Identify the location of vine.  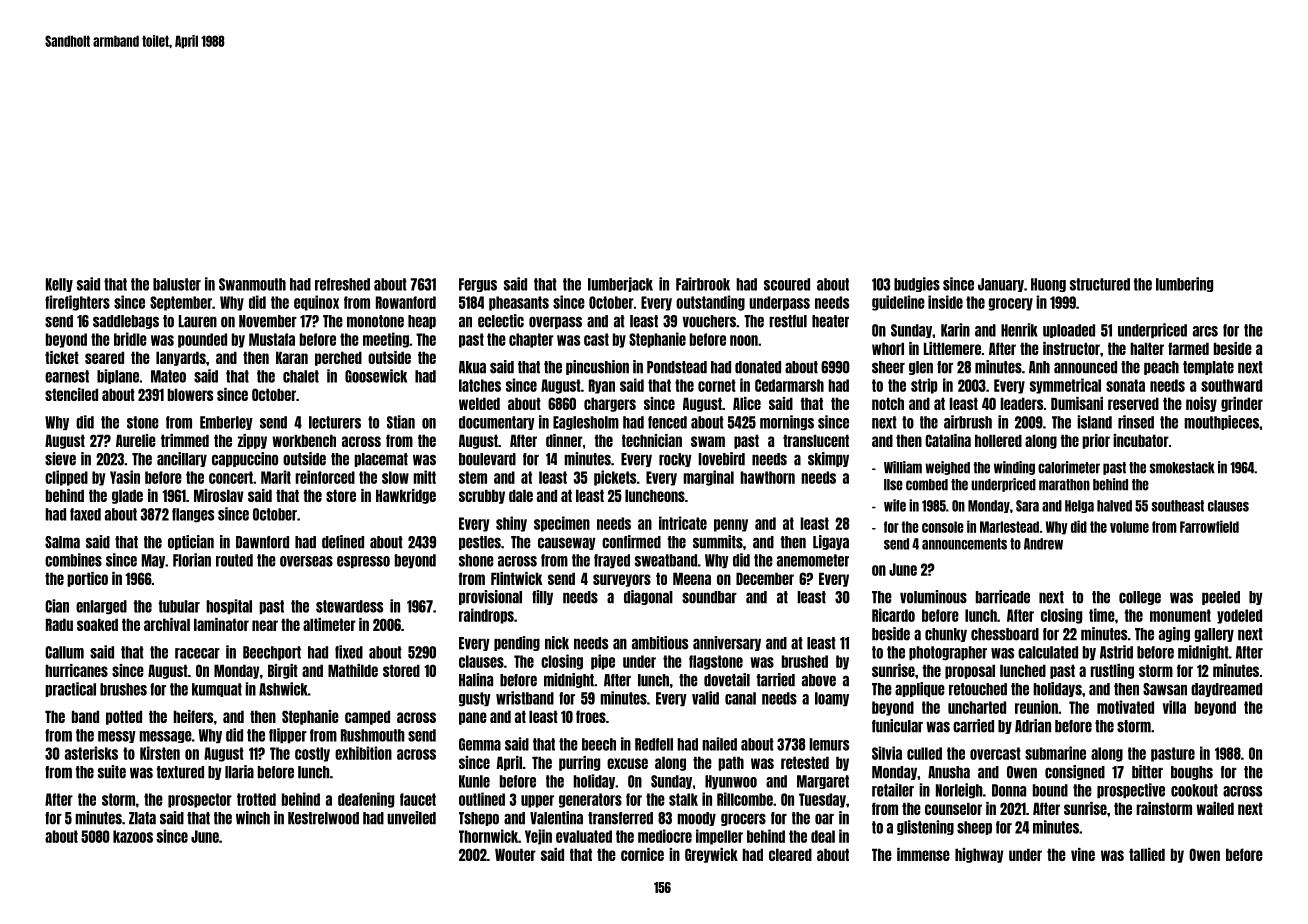
(1083, 854).
